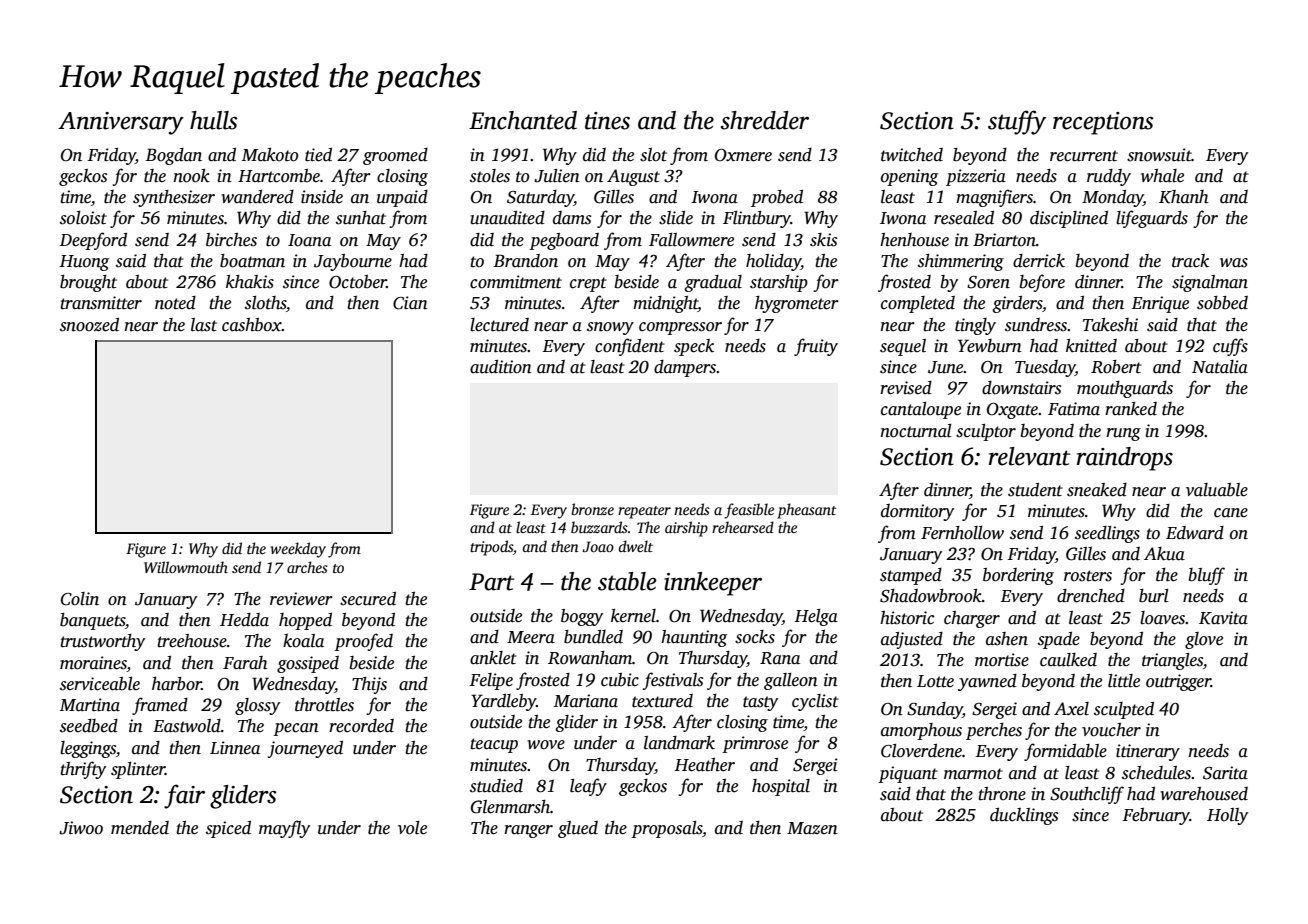 This page has height=924, width=1308. Describe the element at coordinates (909, 177) in the page. I see `opening` at that location.
